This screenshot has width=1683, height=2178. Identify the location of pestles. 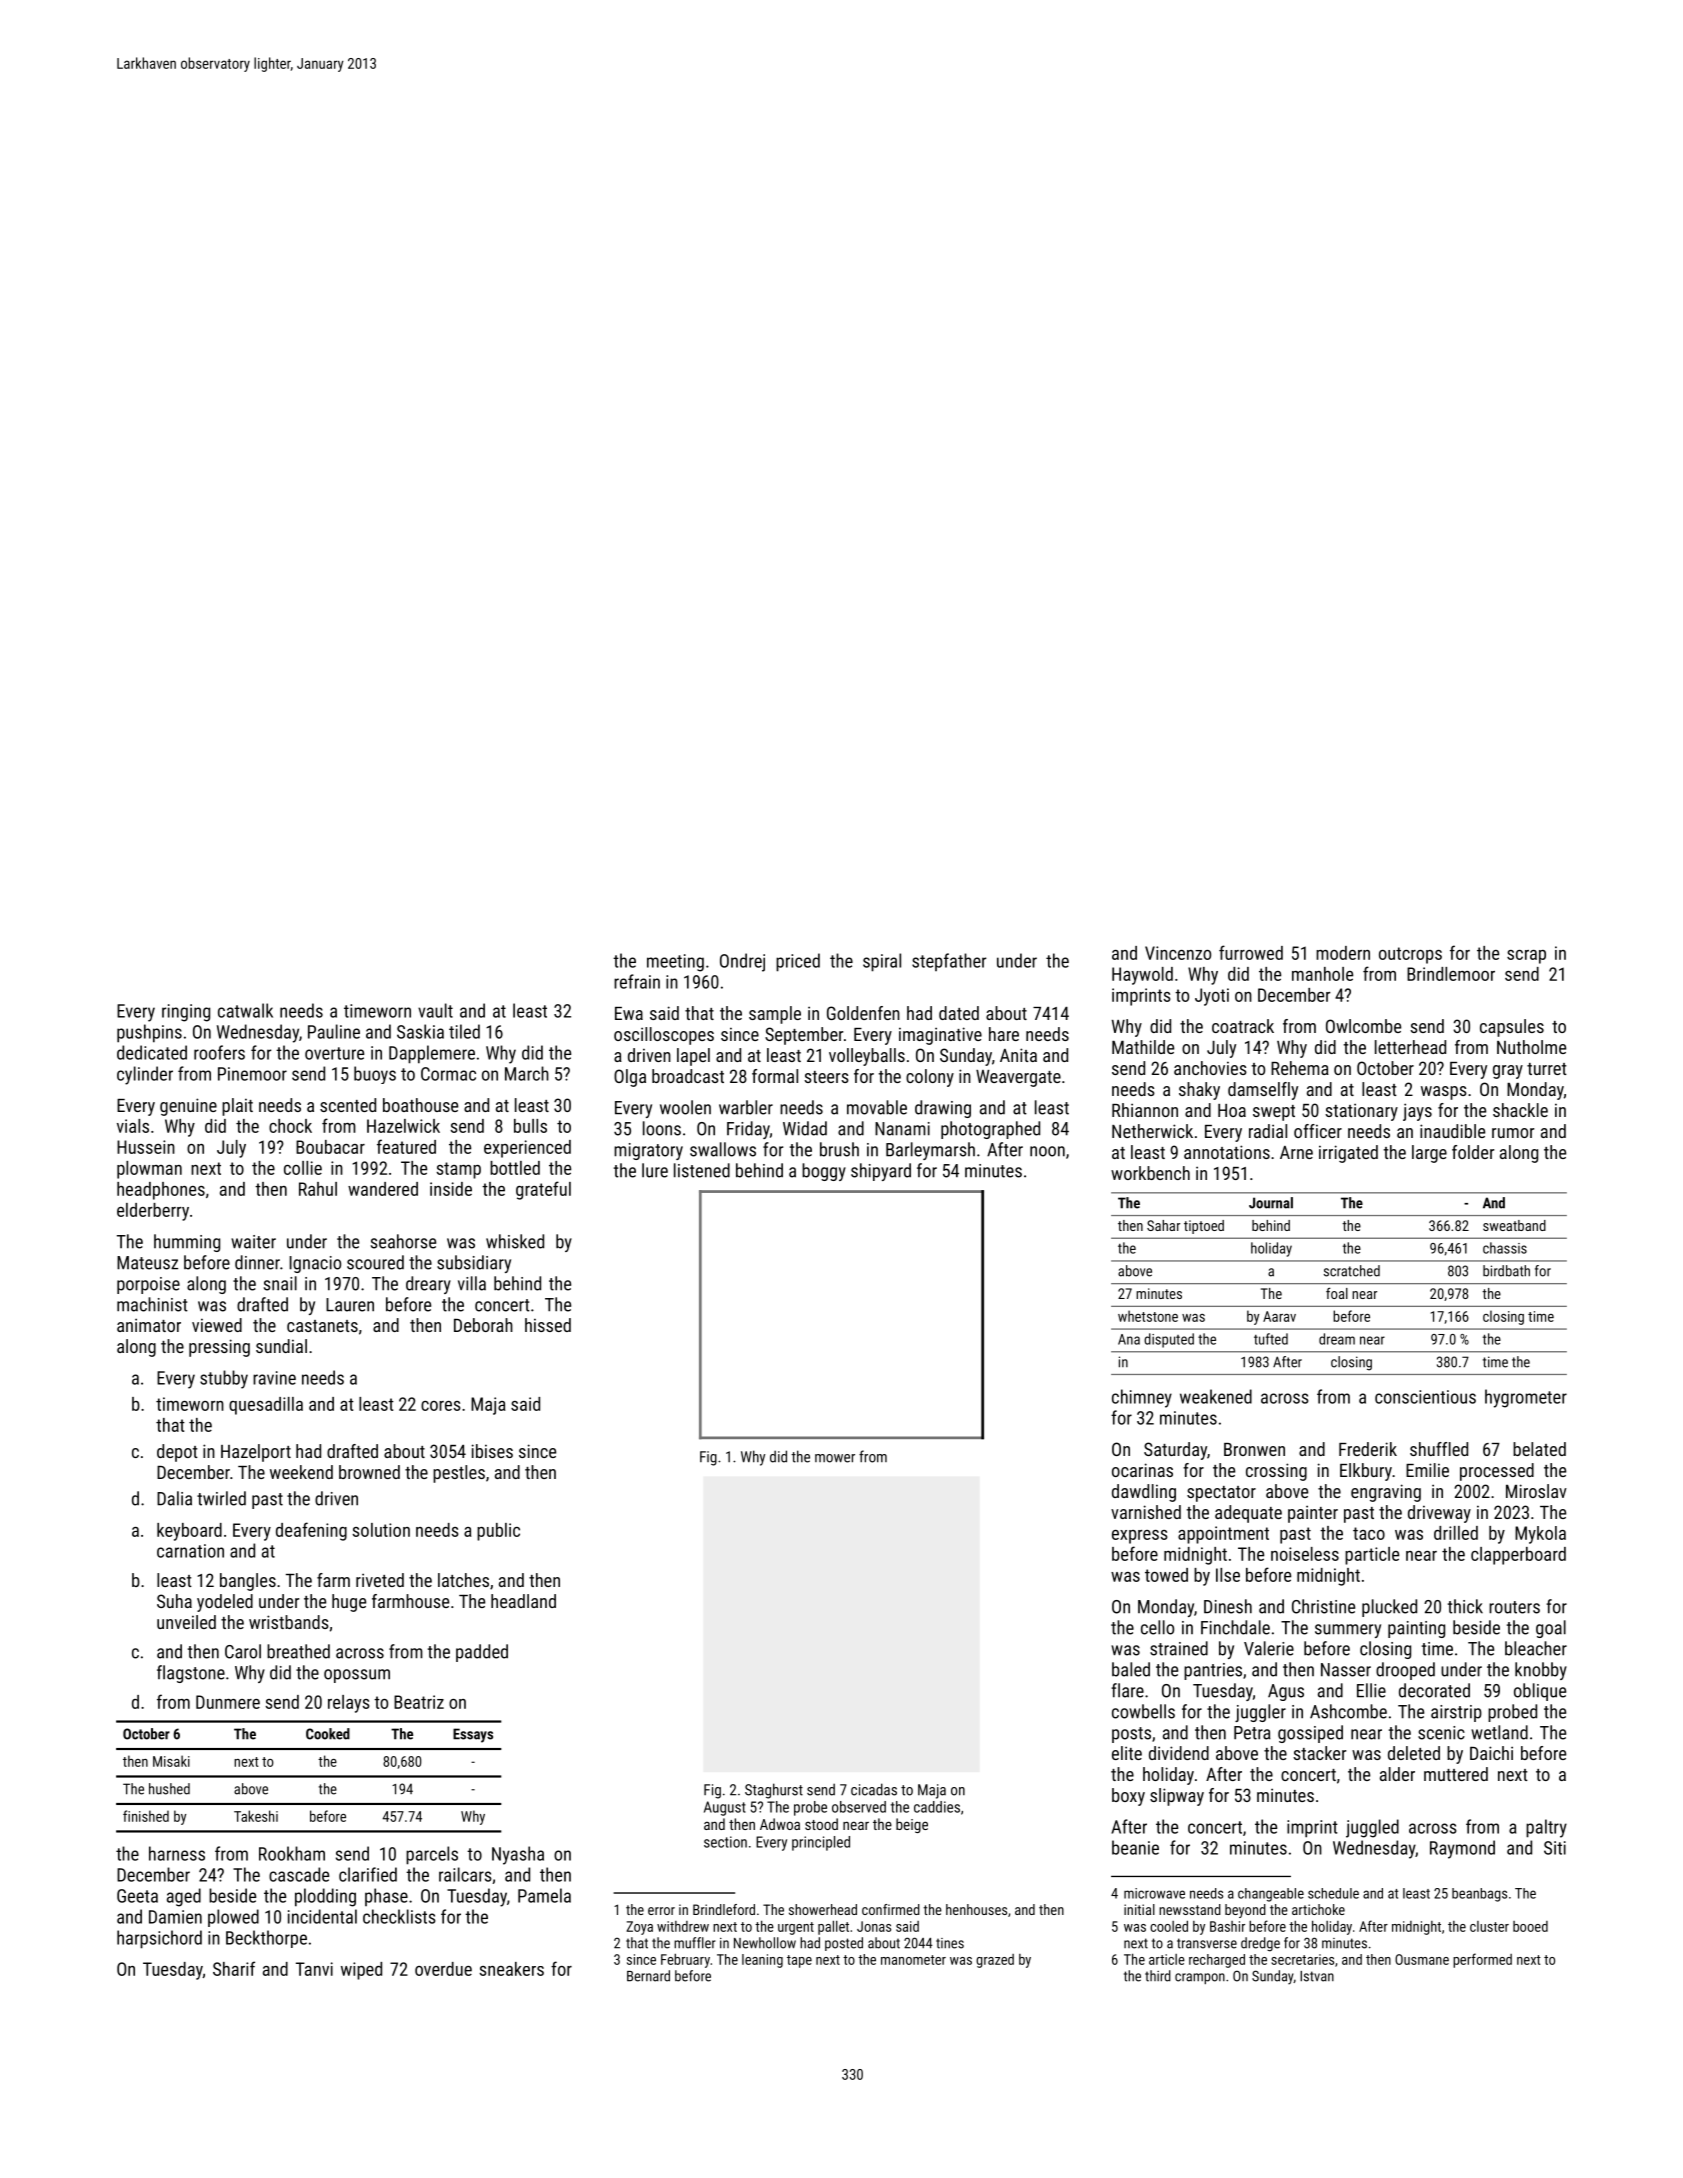
(459, 1474).
